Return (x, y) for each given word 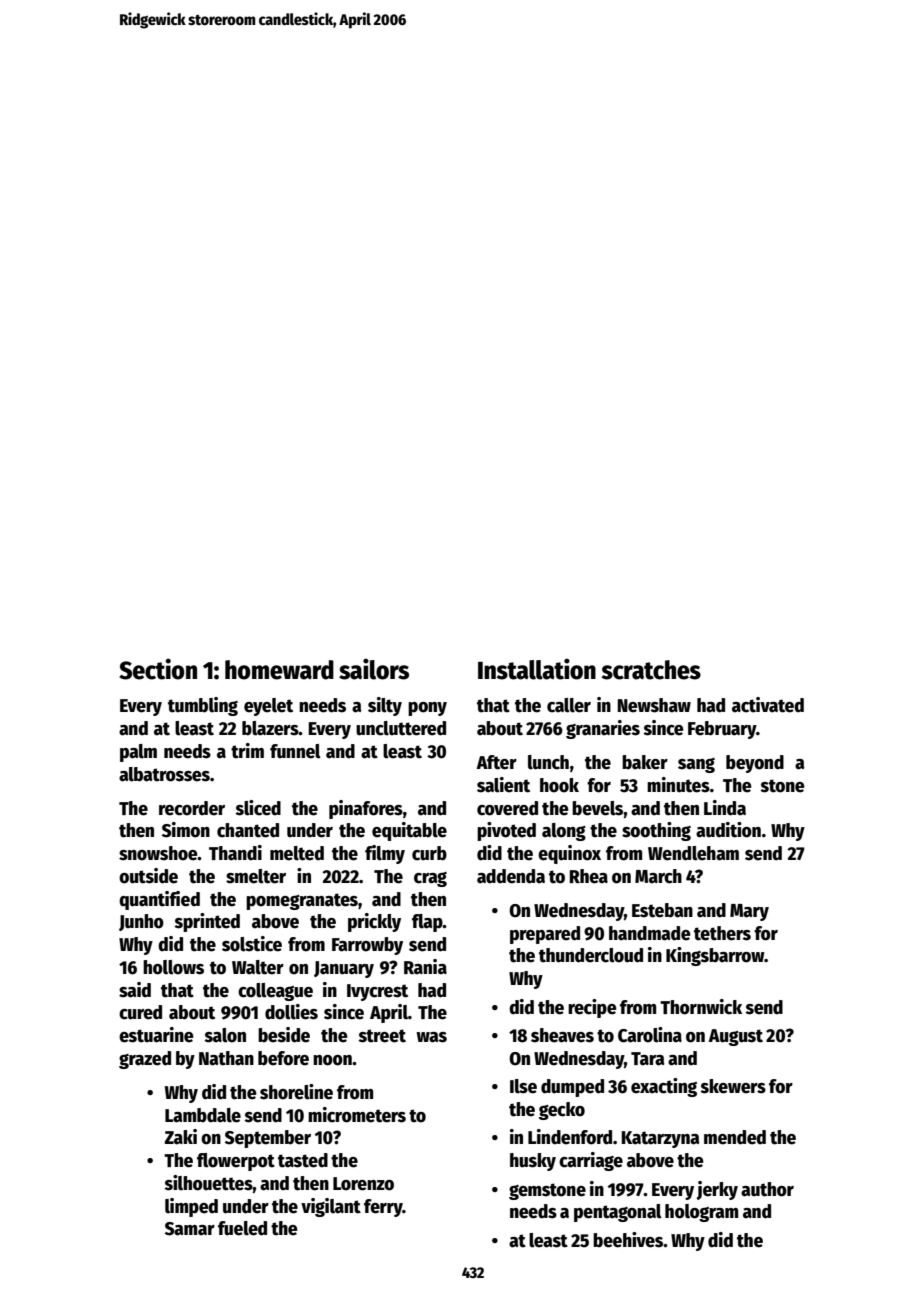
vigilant (331, 1207)
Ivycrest (377, 992)
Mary (749, 912)
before (283, 1058)
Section (158, 669)
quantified (159, 900)
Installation (537, 669)
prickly (374, 922)
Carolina (650, 1035)
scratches (651, 670)
